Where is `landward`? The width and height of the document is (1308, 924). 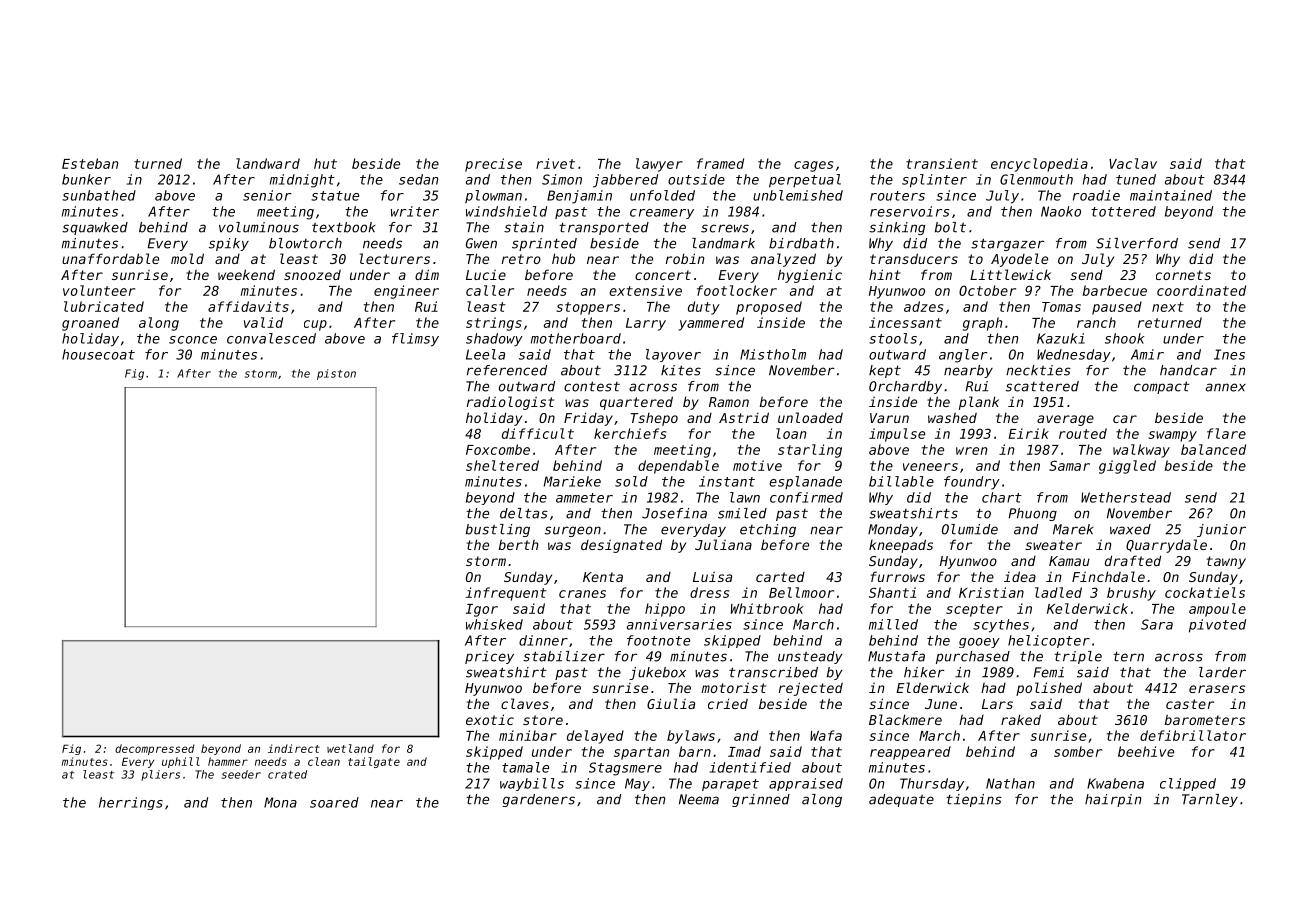
landward is located at coordinates (268, 163).
